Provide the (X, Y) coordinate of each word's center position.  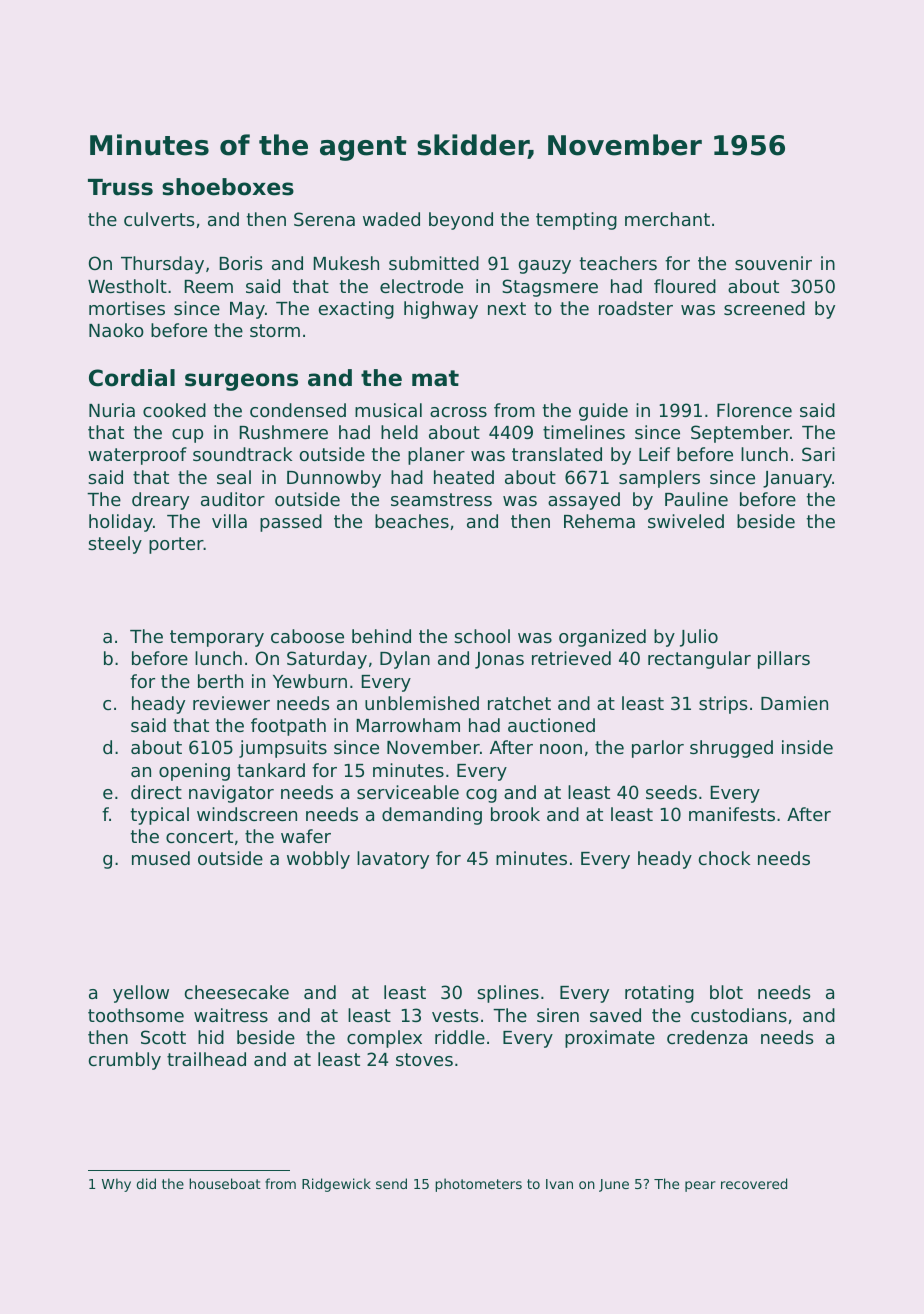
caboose (307, 636)
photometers (478, 1185)
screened (764, 308)
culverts (159, 219)
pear (700, 1186)
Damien (794, 703)
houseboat (225, 1183)
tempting (576, 221)
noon (561, 749)
